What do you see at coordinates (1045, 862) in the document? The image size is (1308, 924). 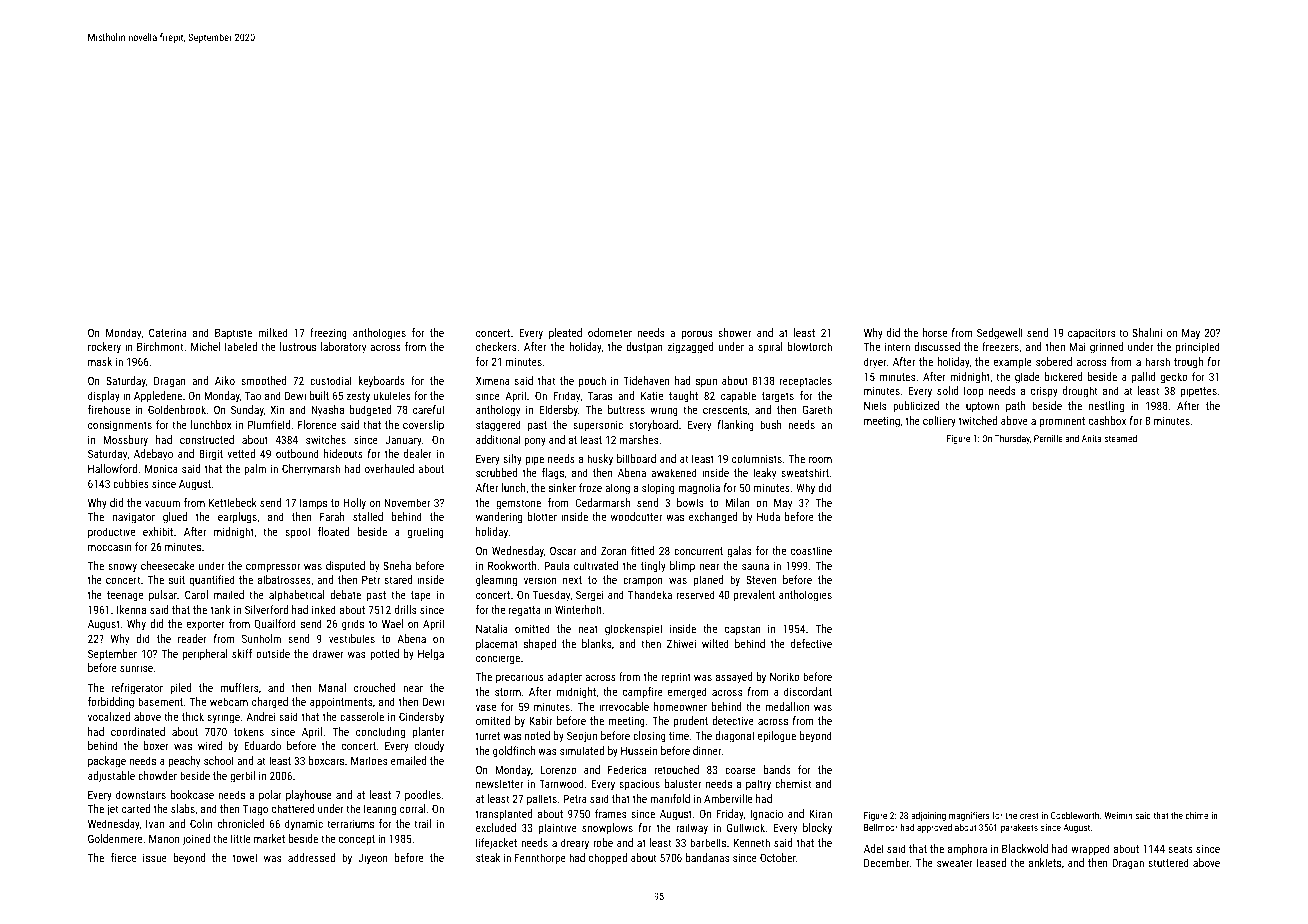 I see `anklets` at bounding box center [1045, 862].
